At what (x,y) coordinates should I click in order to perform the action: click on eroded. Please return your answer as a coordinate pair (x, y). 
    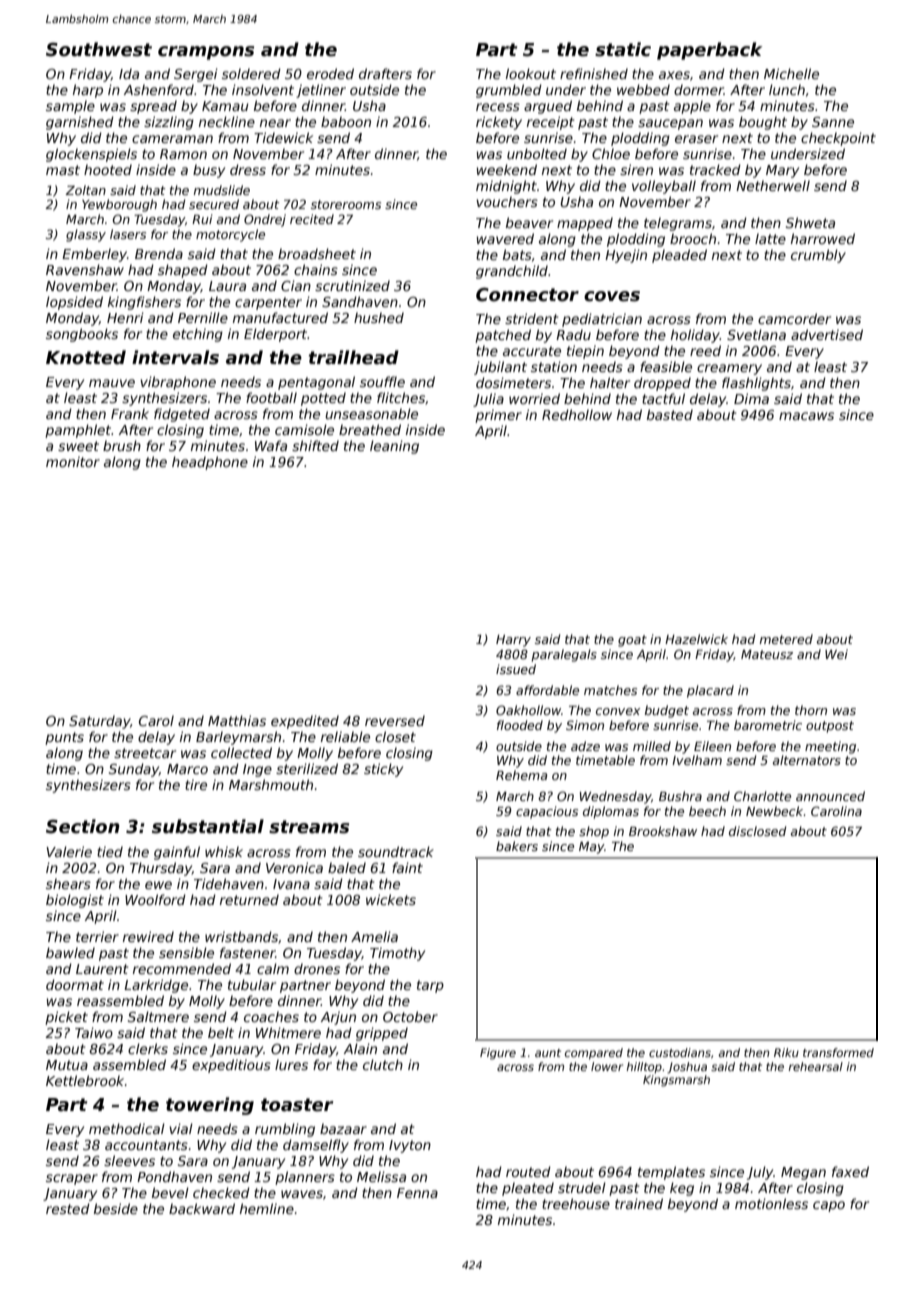
    Looking at the image, I should click on (330, 73).
